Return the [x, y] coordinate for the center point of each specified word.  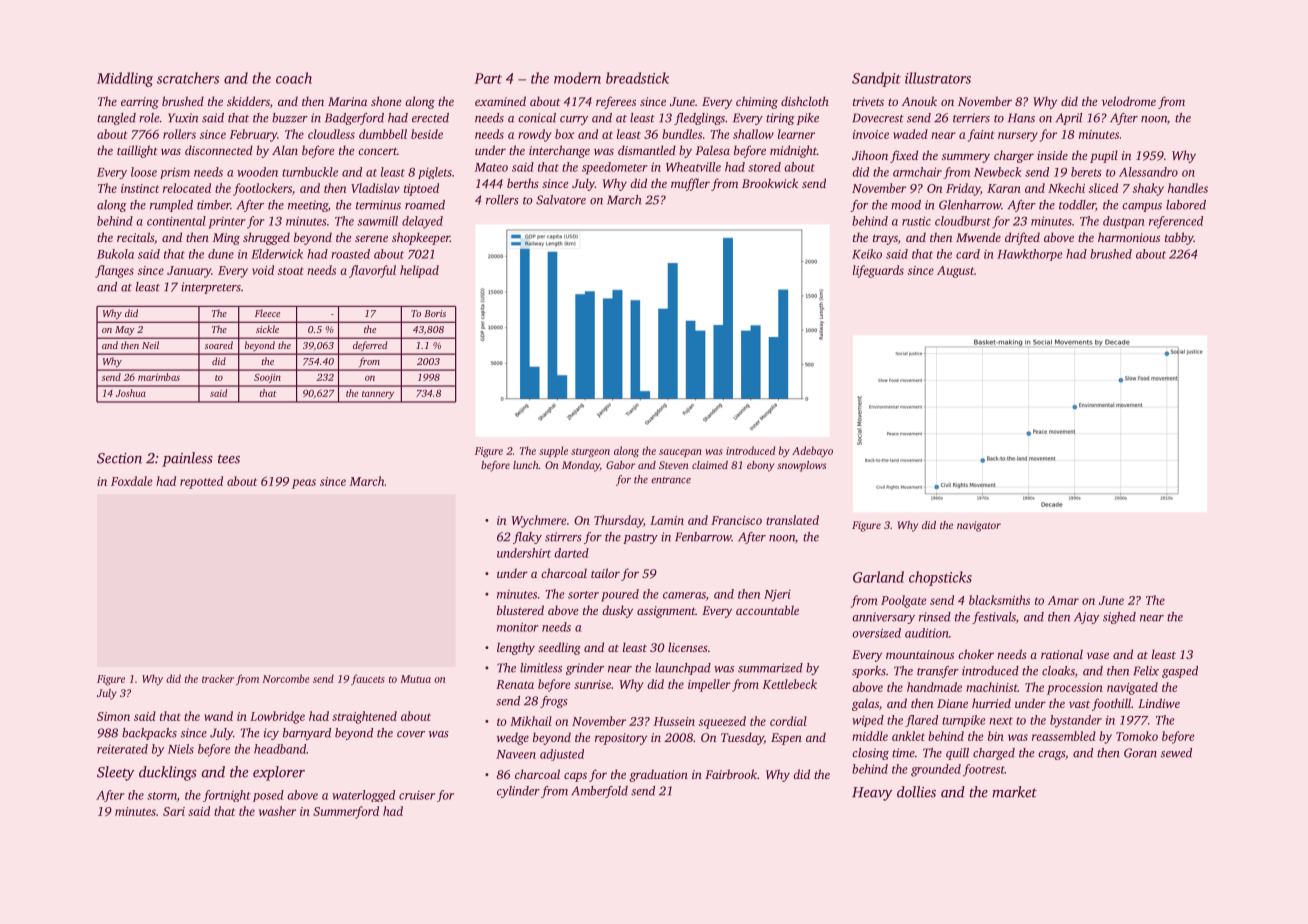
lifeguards [878, 271]
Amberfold [599, 792]
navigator [979, 526]
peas [304, 484]
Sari [174, 811]
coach [294, 78]
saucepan [680, 453]
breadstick [637, 78]
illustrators [938, 78]
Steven [674, 465]
